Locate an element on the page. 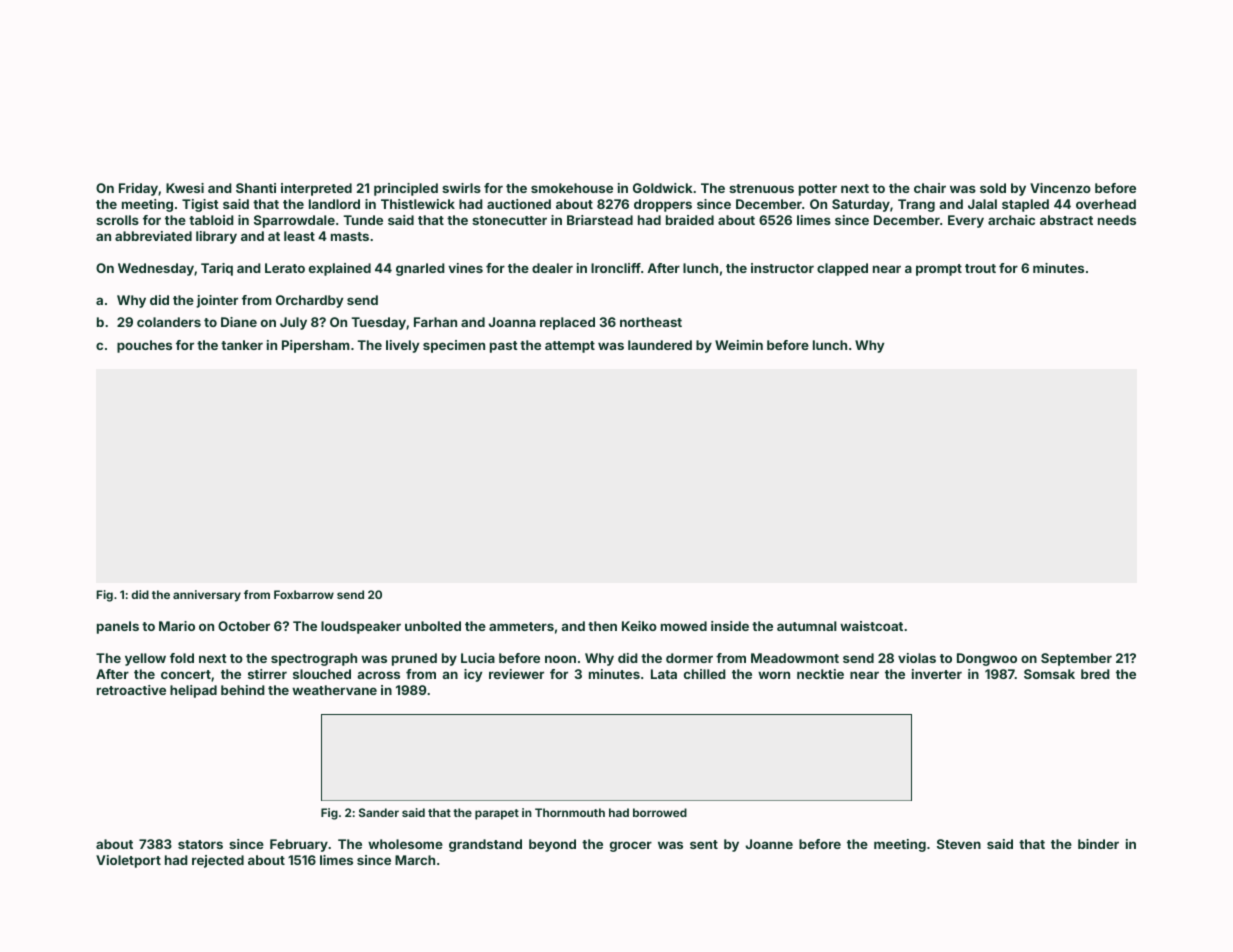 Image resolution: width=1233 pixels, height=952 pixels. attempt is located at coordinates (570, 347).
